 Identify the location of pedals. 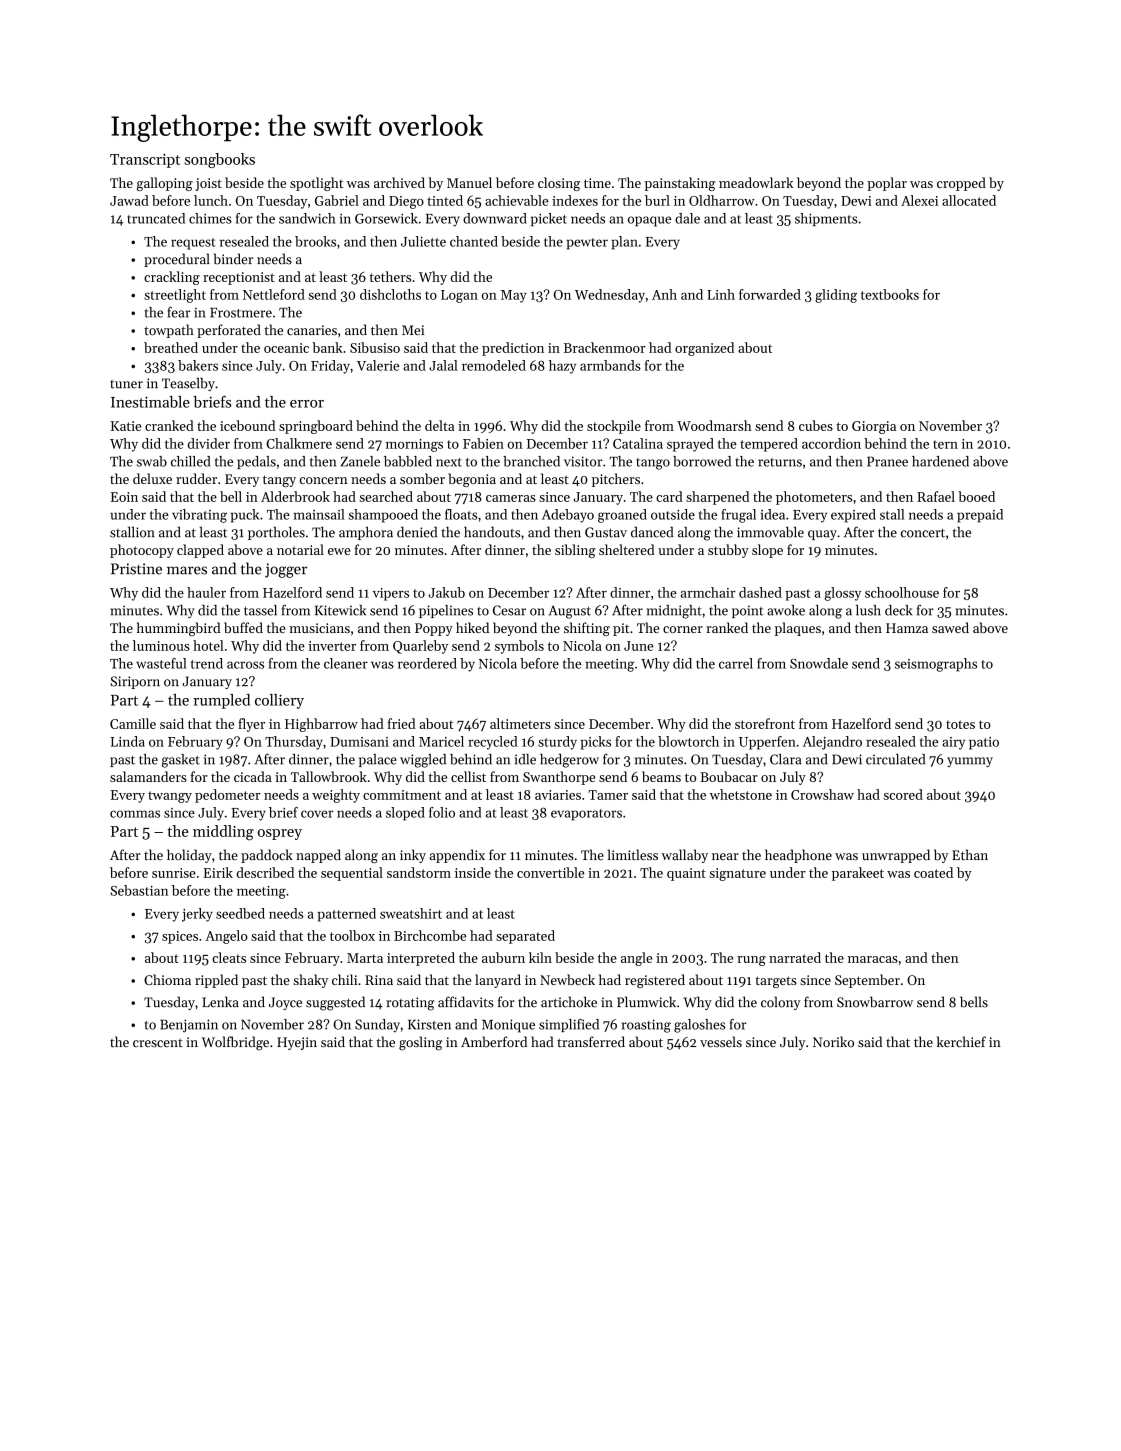
(256, 462).
